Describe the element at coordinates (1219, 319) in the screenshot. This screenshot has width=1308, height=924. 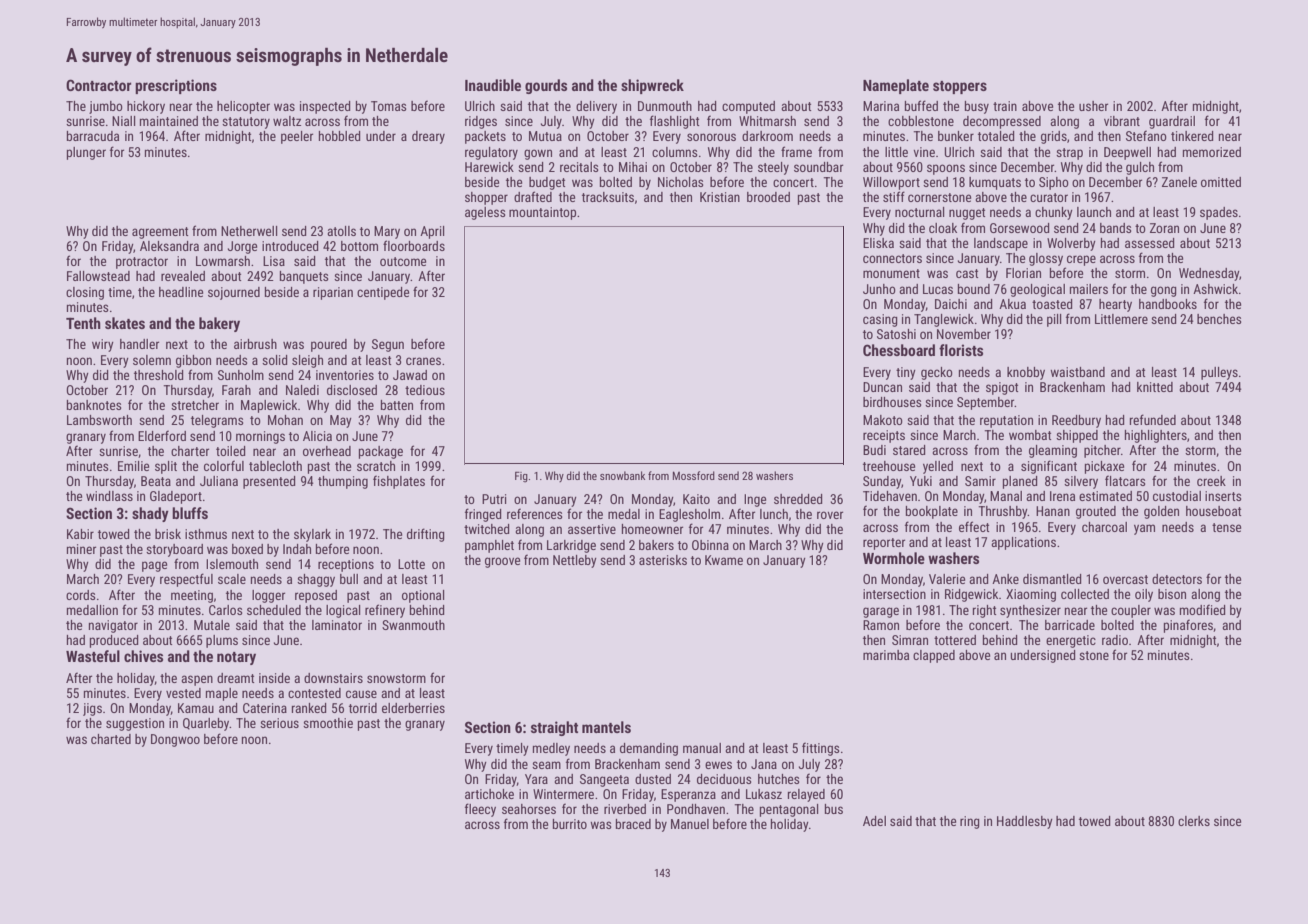
I see `benches` at that location.
